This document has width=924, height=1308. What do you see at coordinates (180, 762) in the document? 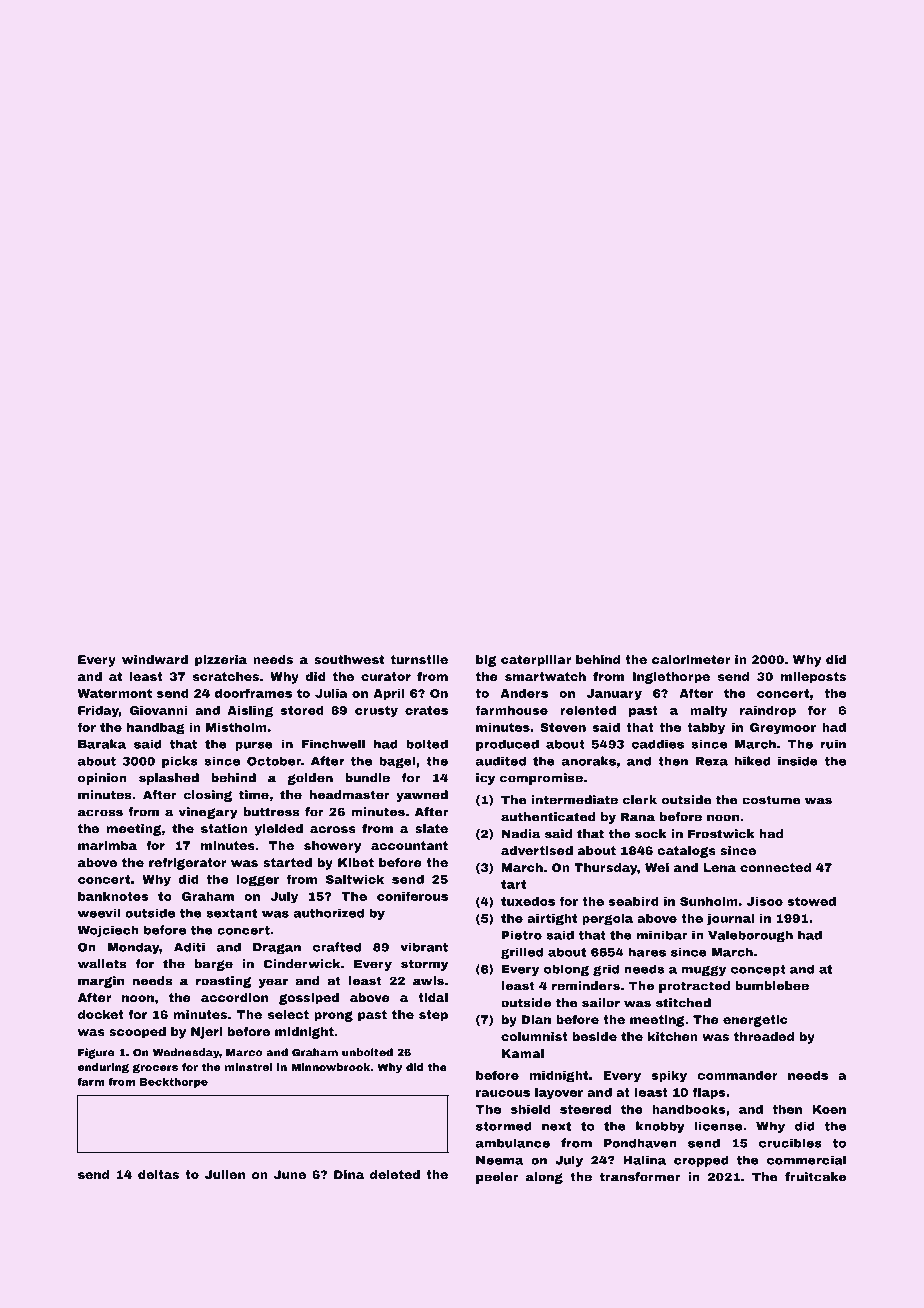
I see `picks` at bounding box center [180, 762].
